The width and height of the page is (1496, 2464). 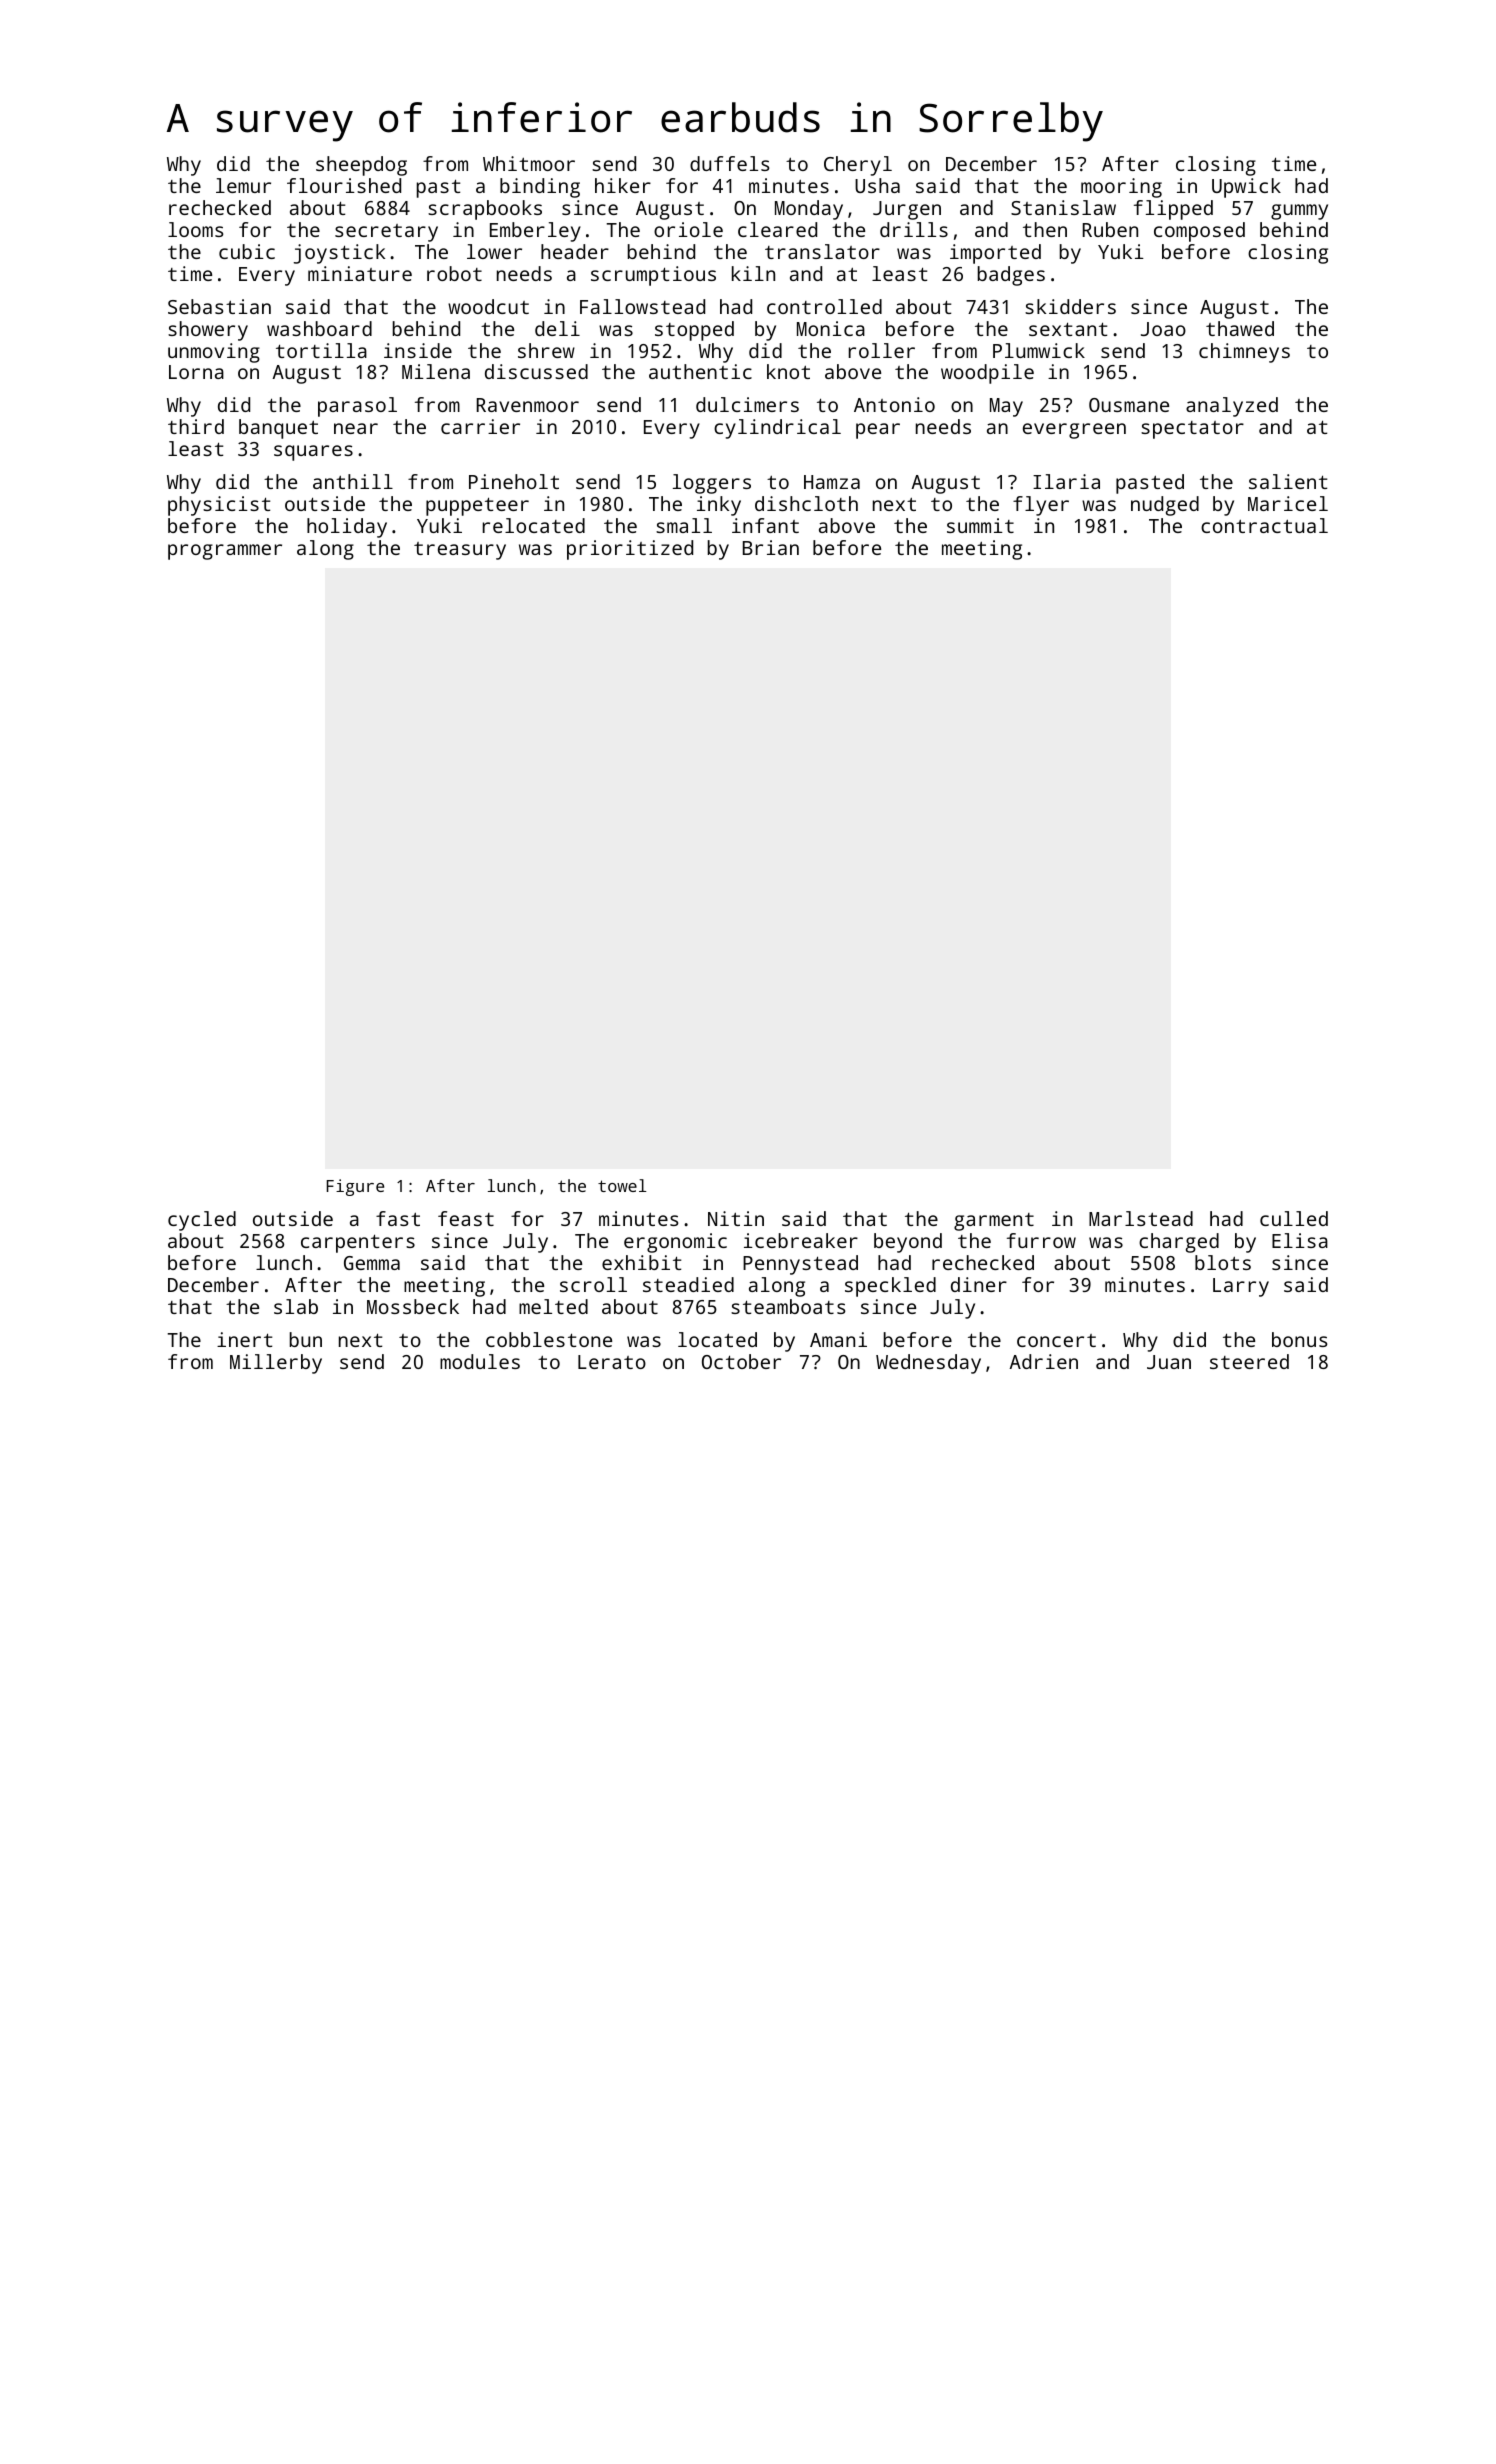 I want to click on Stanislaw, so click(x=1063, y=207).
